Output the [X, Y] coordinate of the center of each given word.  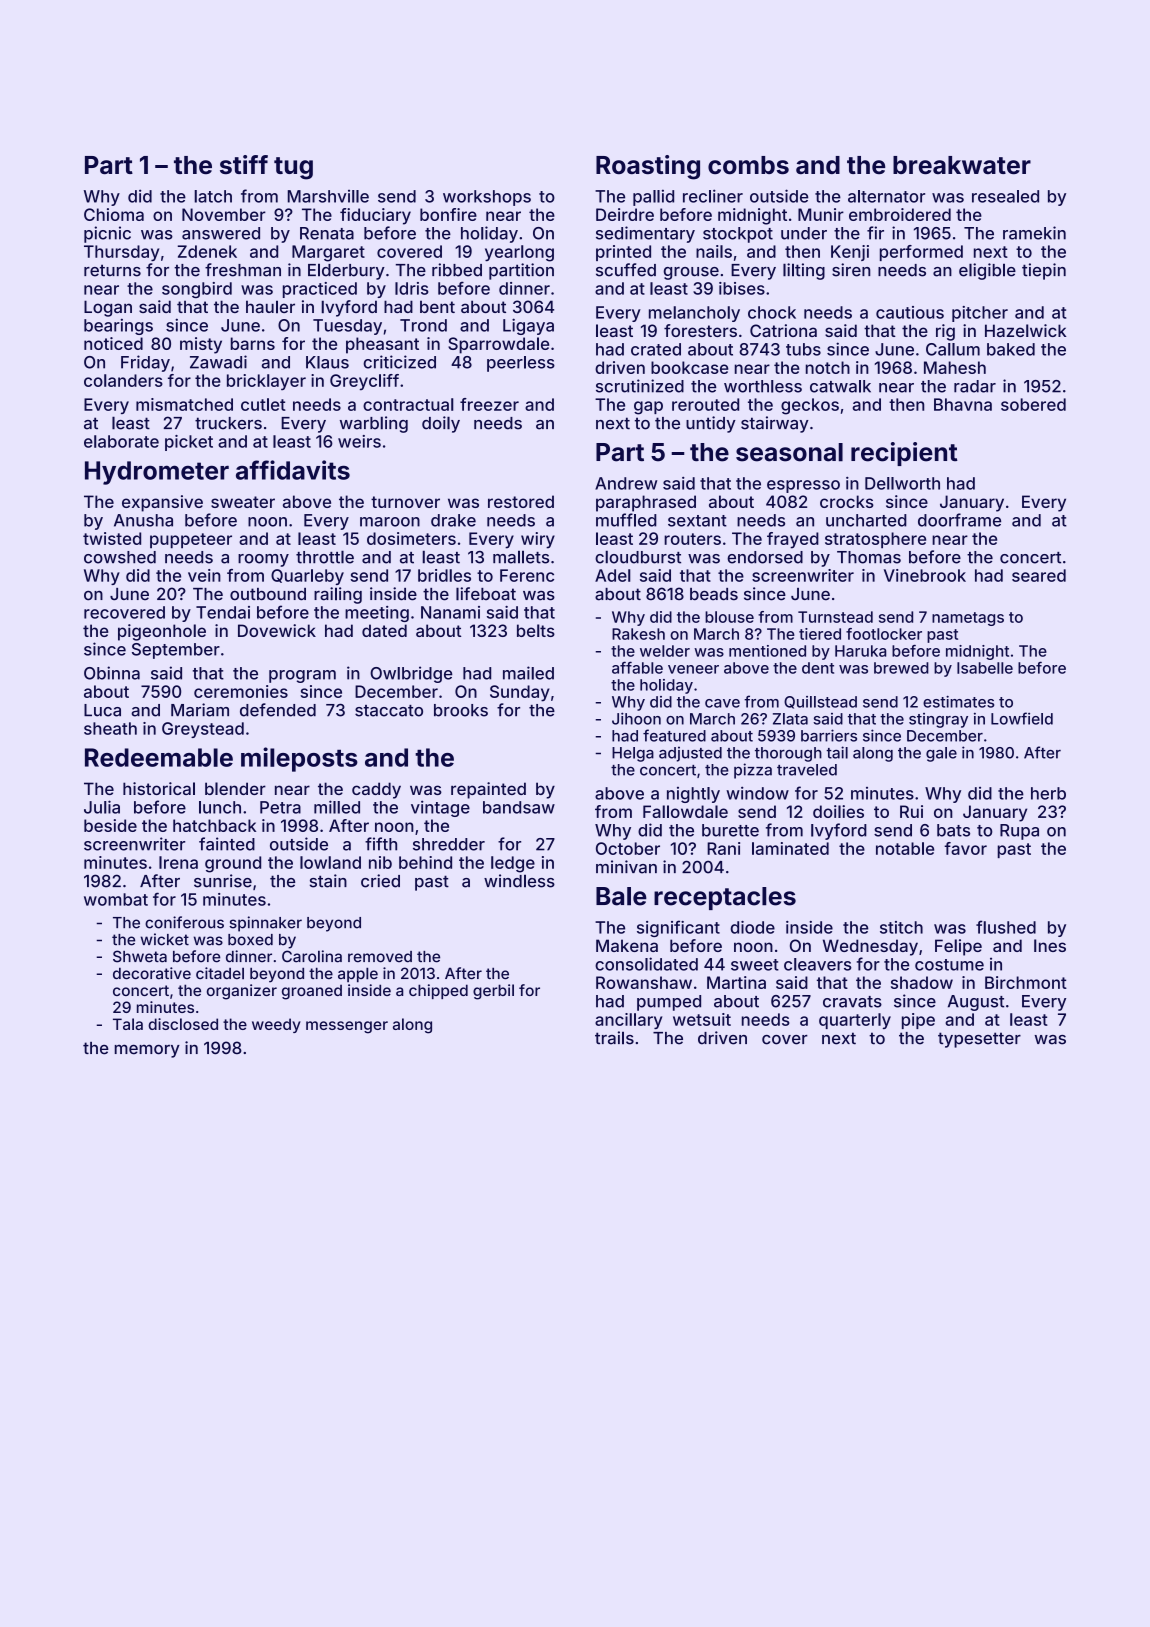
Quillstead [820, 702]
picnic [107, 234]
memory [147, 1051]
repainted [488, 790]
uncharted [866, 520]
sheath [110, 728]
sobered [1033, 404]
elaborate [121, 441]
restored [521, 501]
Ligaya [528, 326]
